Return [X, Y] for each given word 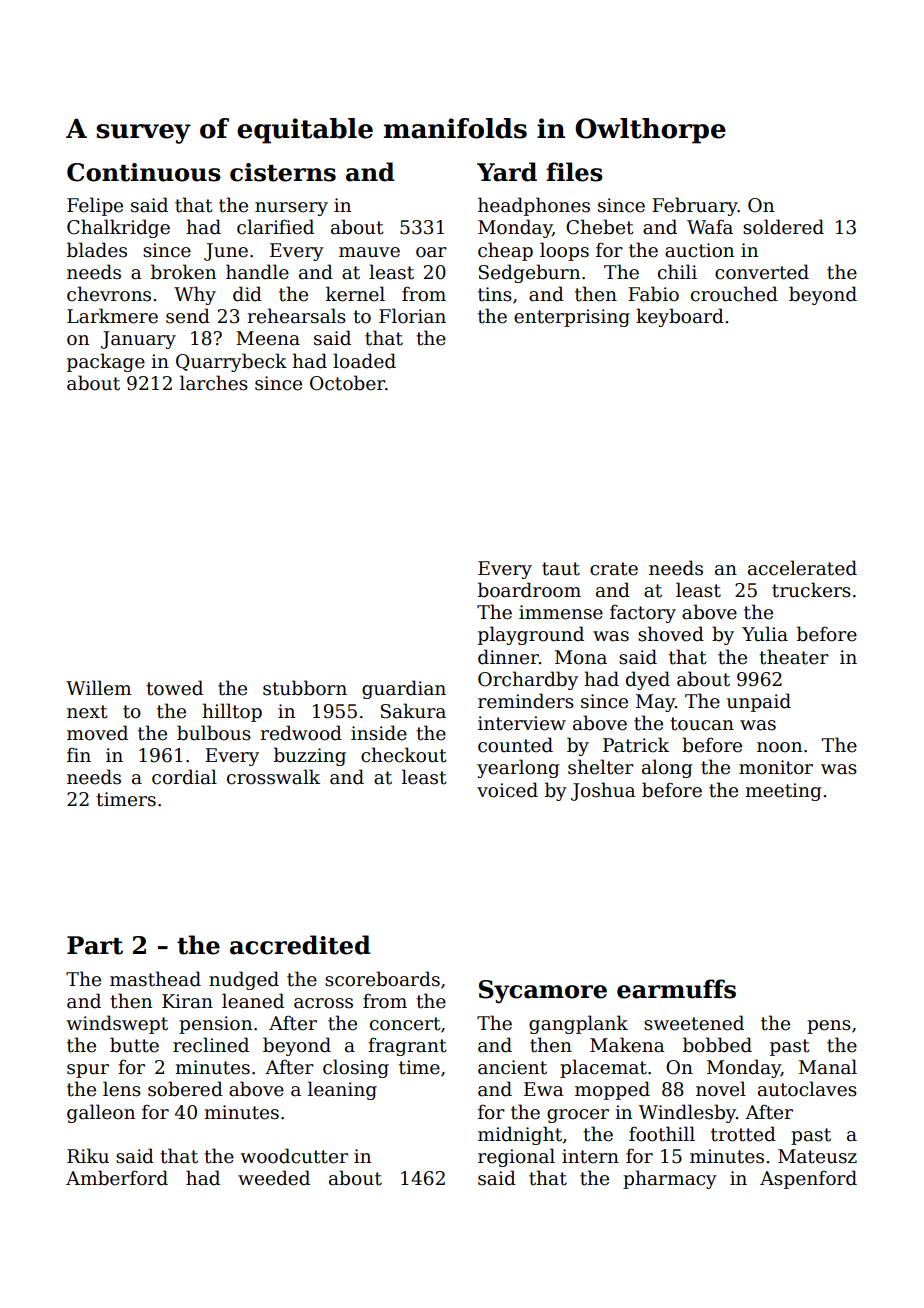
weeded [274, 1178]
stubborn [305, 688]
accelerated [802, 568]
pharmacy [670, 1179]
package [106, 362]
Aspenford [808, 1179]
